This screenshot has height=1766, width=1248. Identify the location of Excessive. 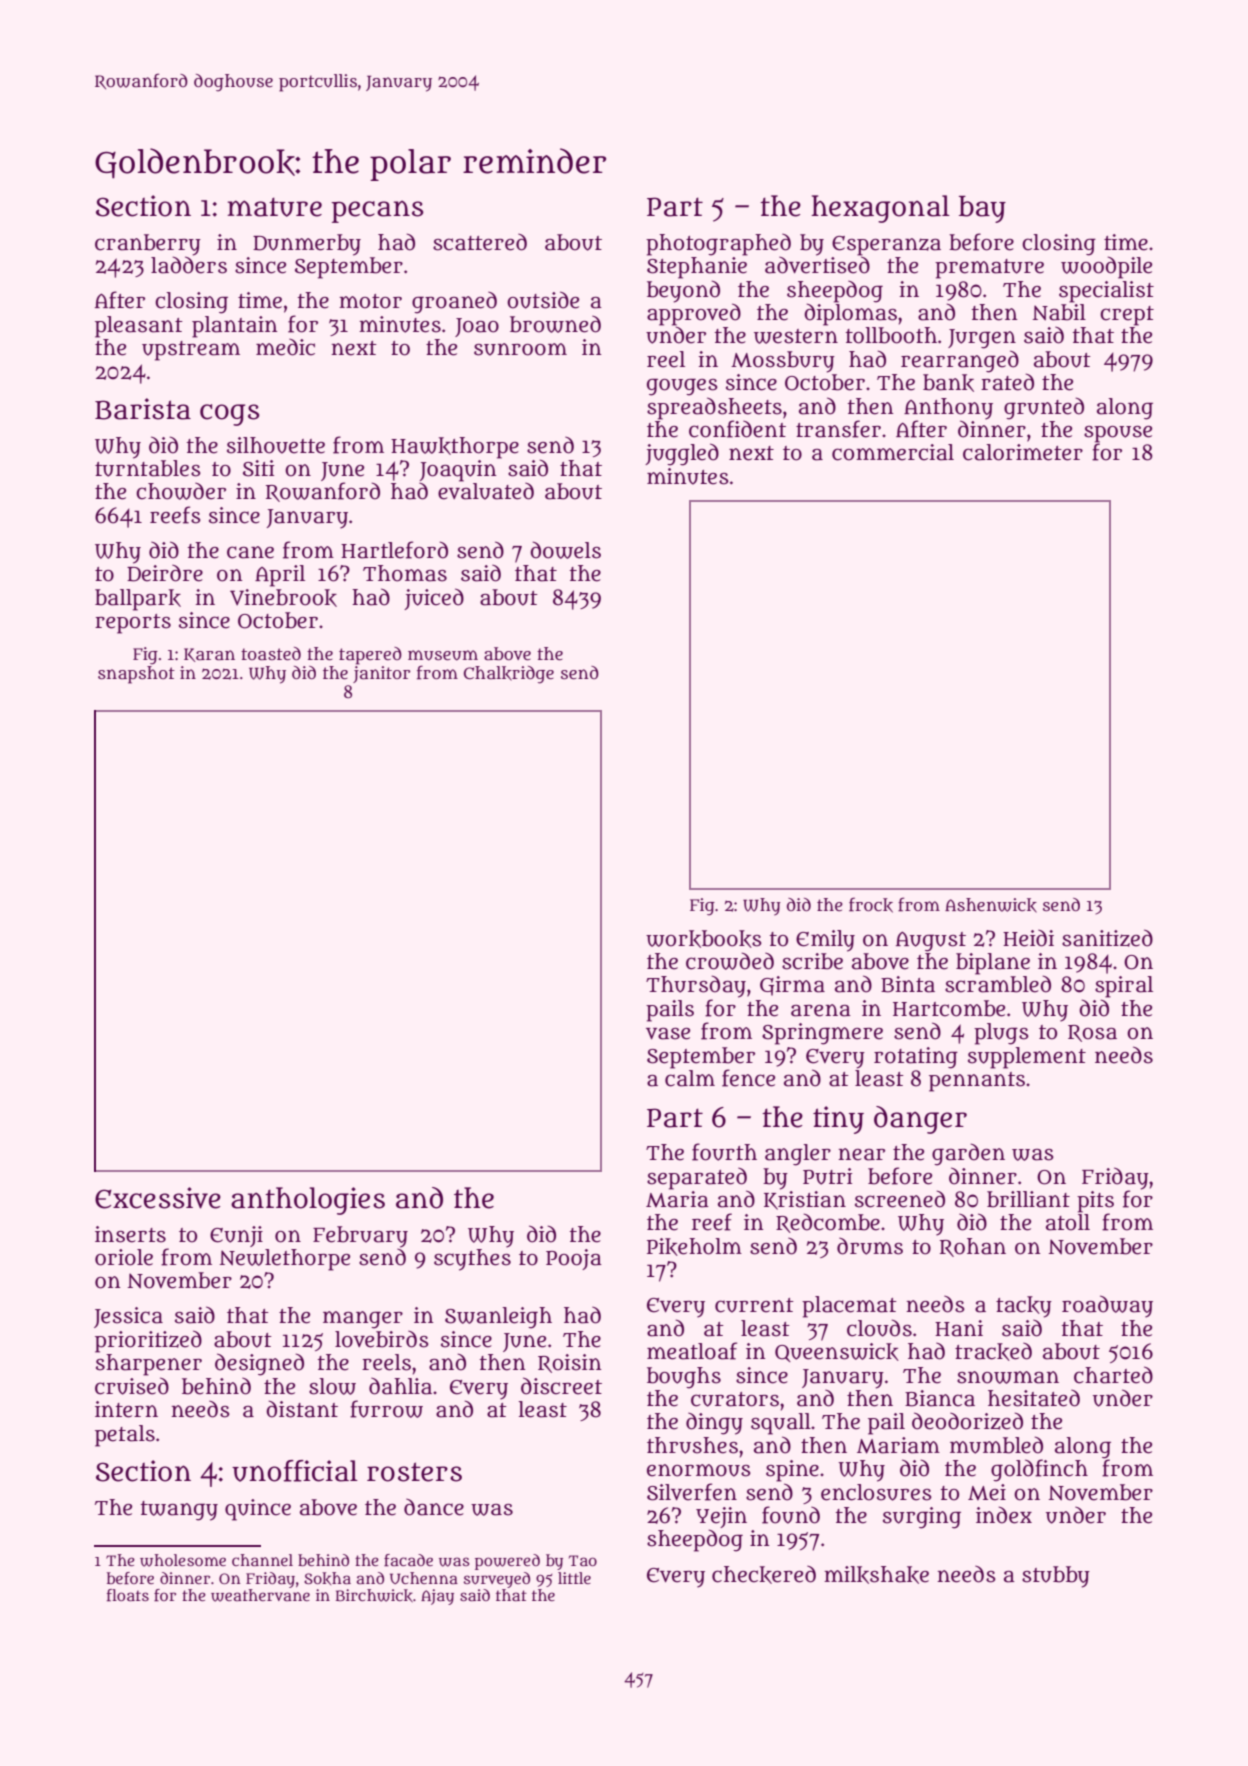
(158, 1198).
